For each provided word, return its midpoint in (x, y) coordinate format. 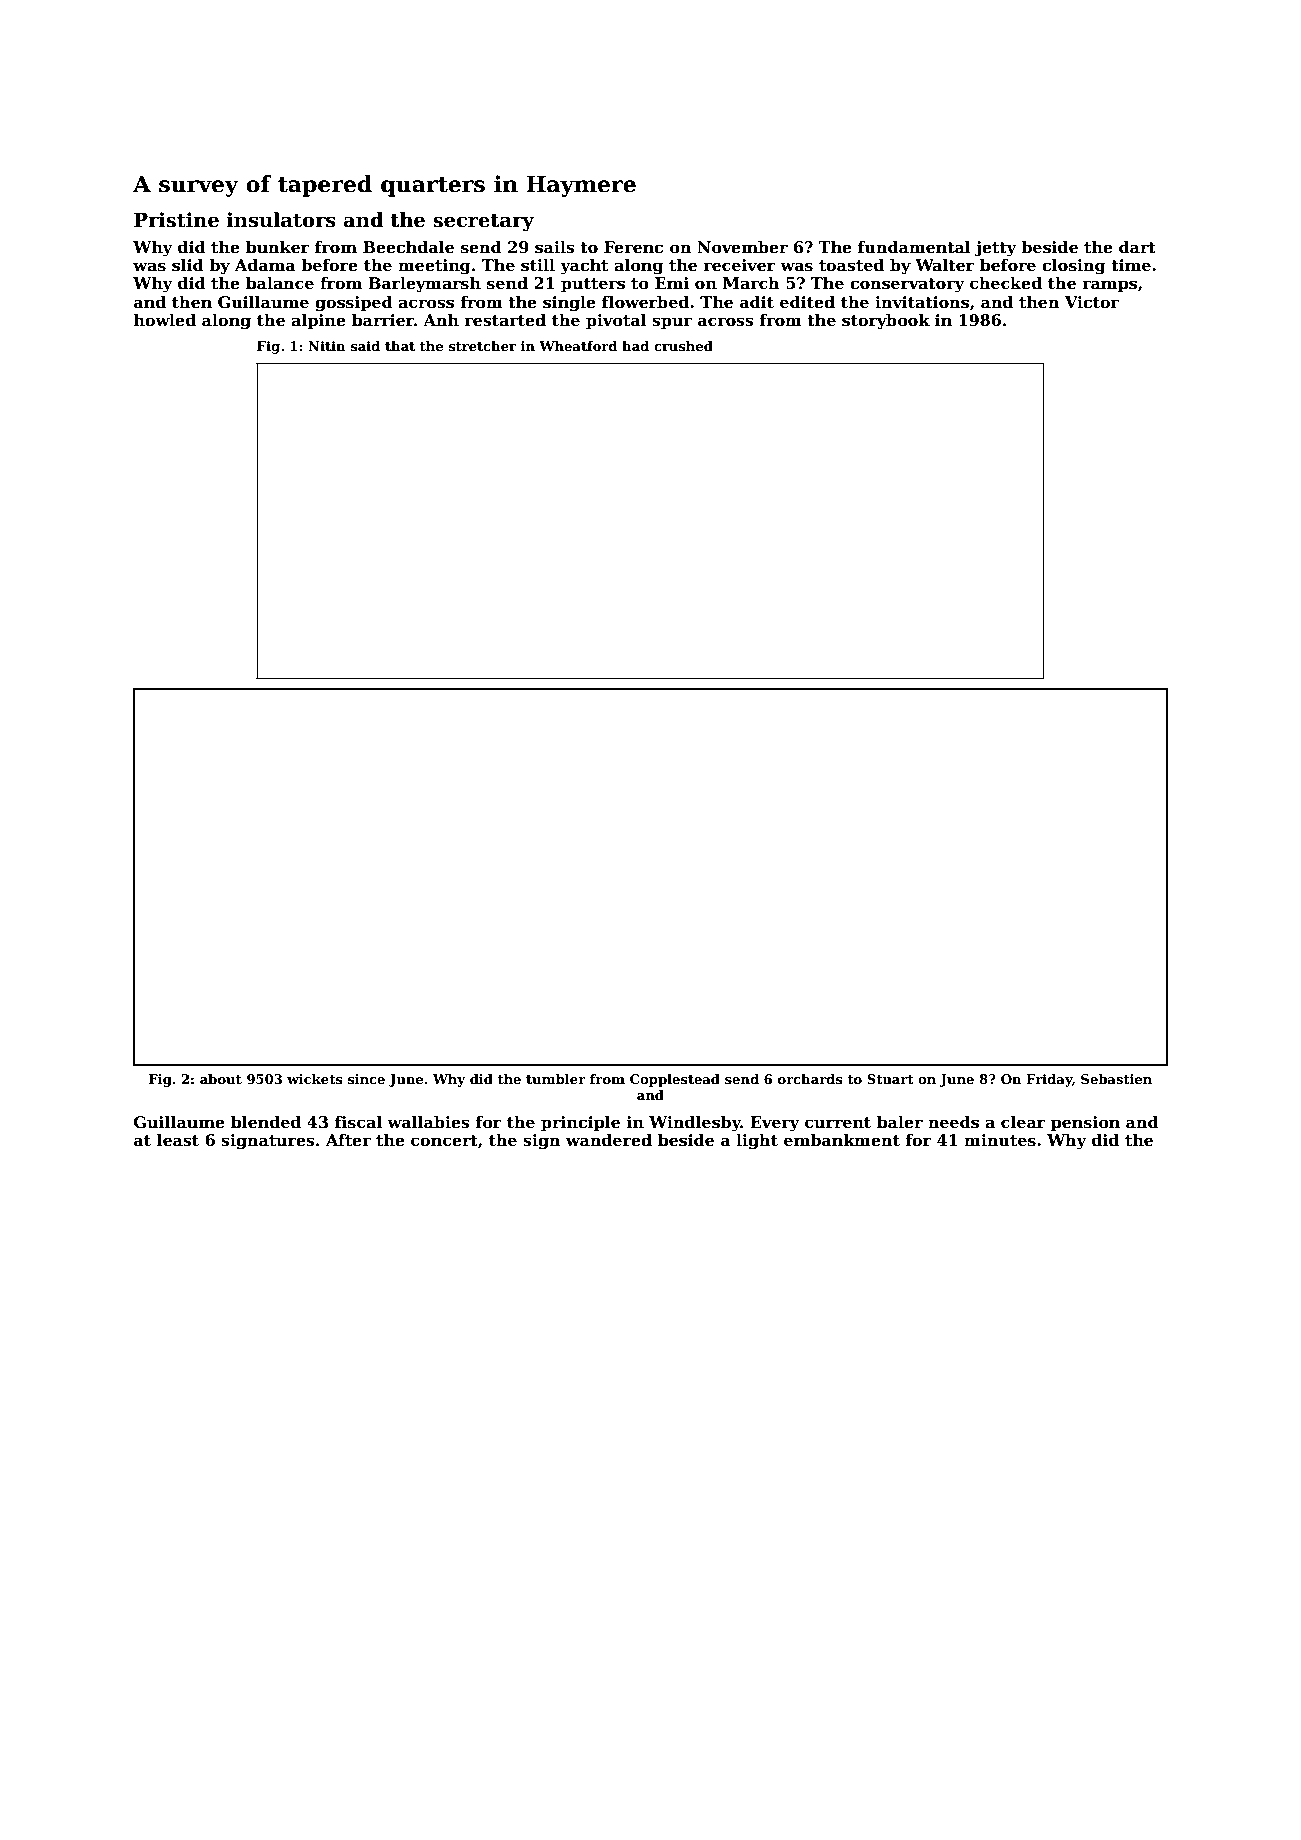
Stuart (890, 1079)
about (221, 1079)
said (365, 346)
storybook (886, 322)
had (635, 346)
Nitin (327, 346)
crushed (683, 346)
